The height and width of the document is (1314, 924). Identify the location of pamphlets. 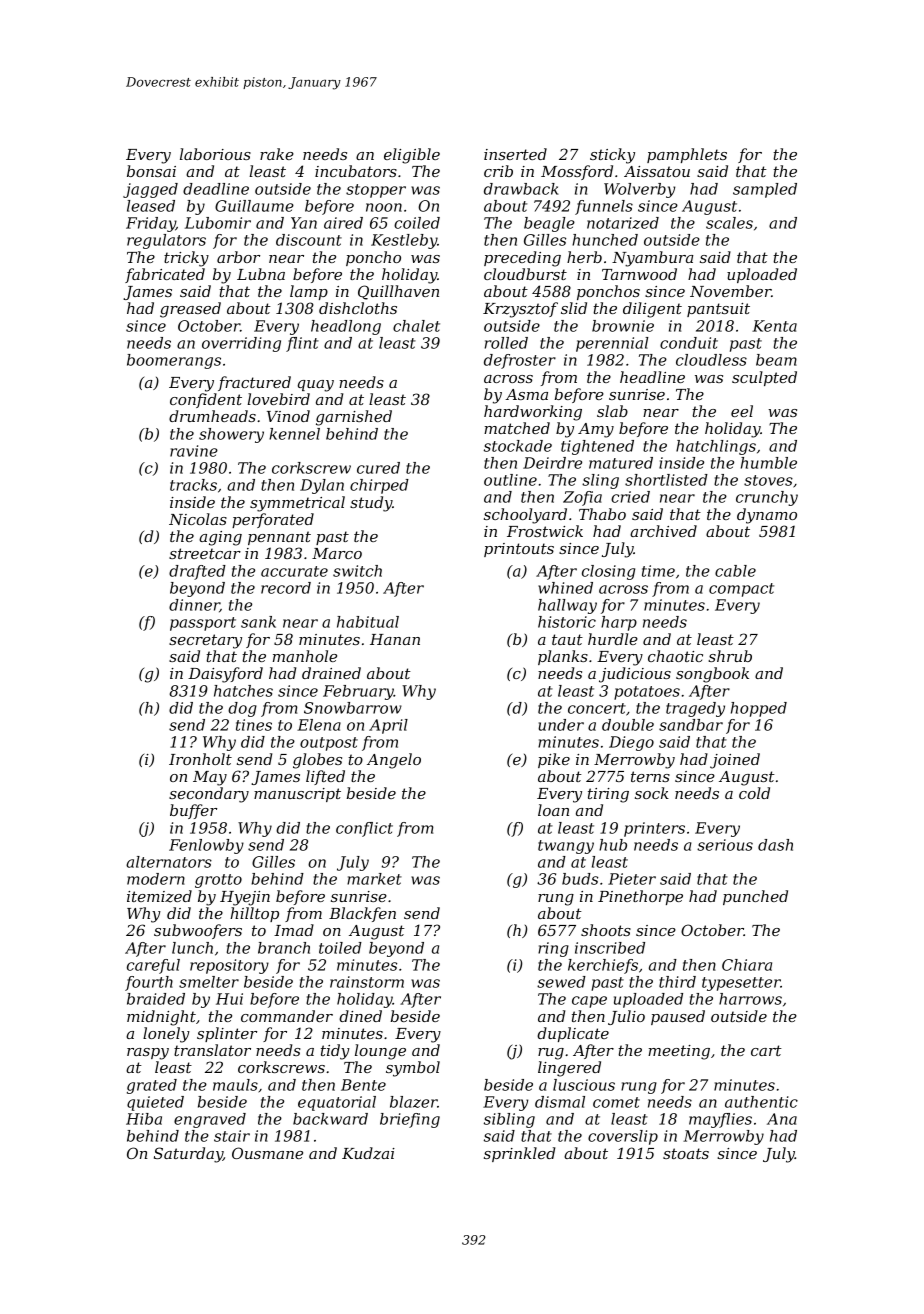
(687, 155).
